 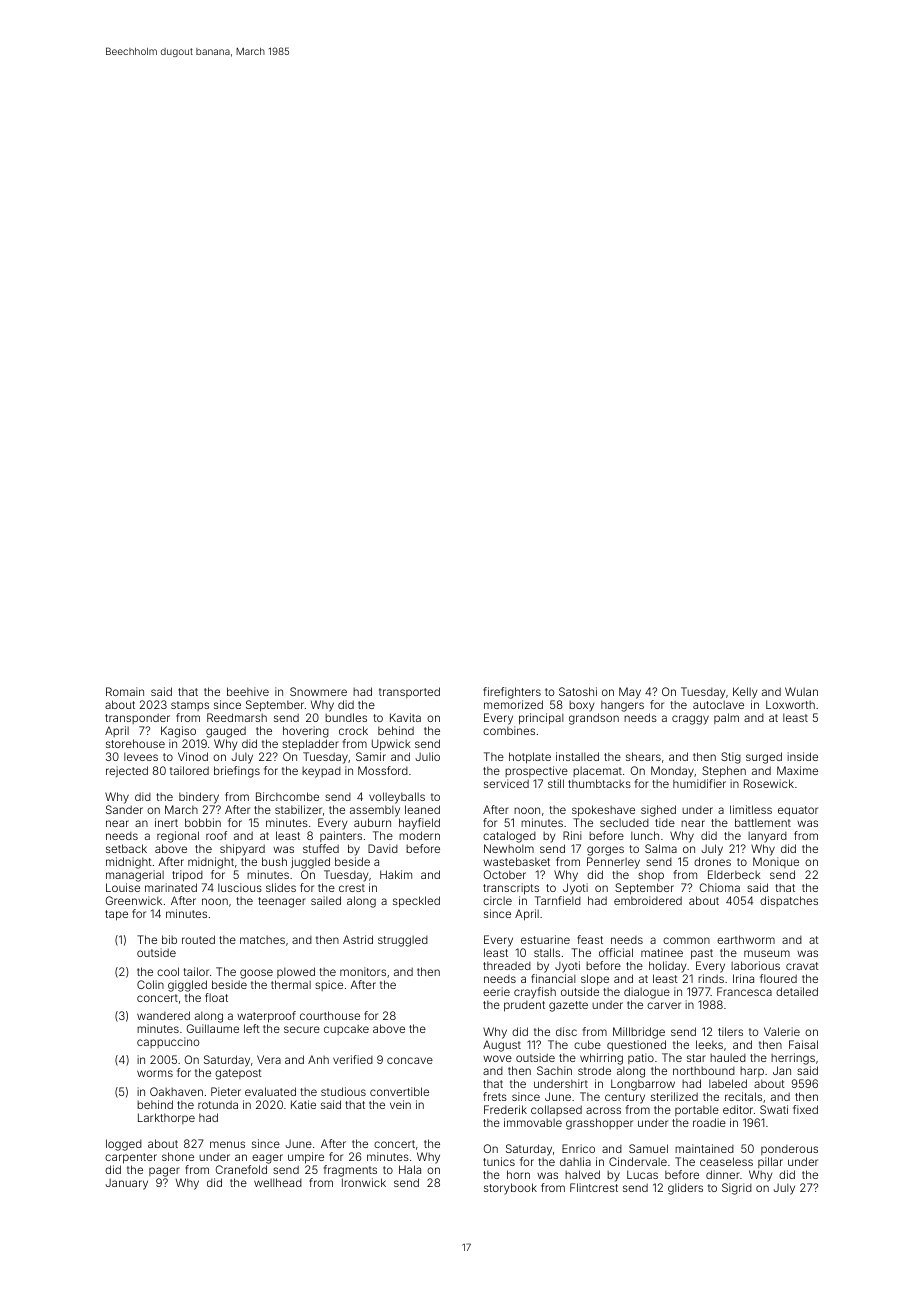 What do you see at coordinates (256, 974) in the image?
I see `goose` at bounding box center [256, 974].
